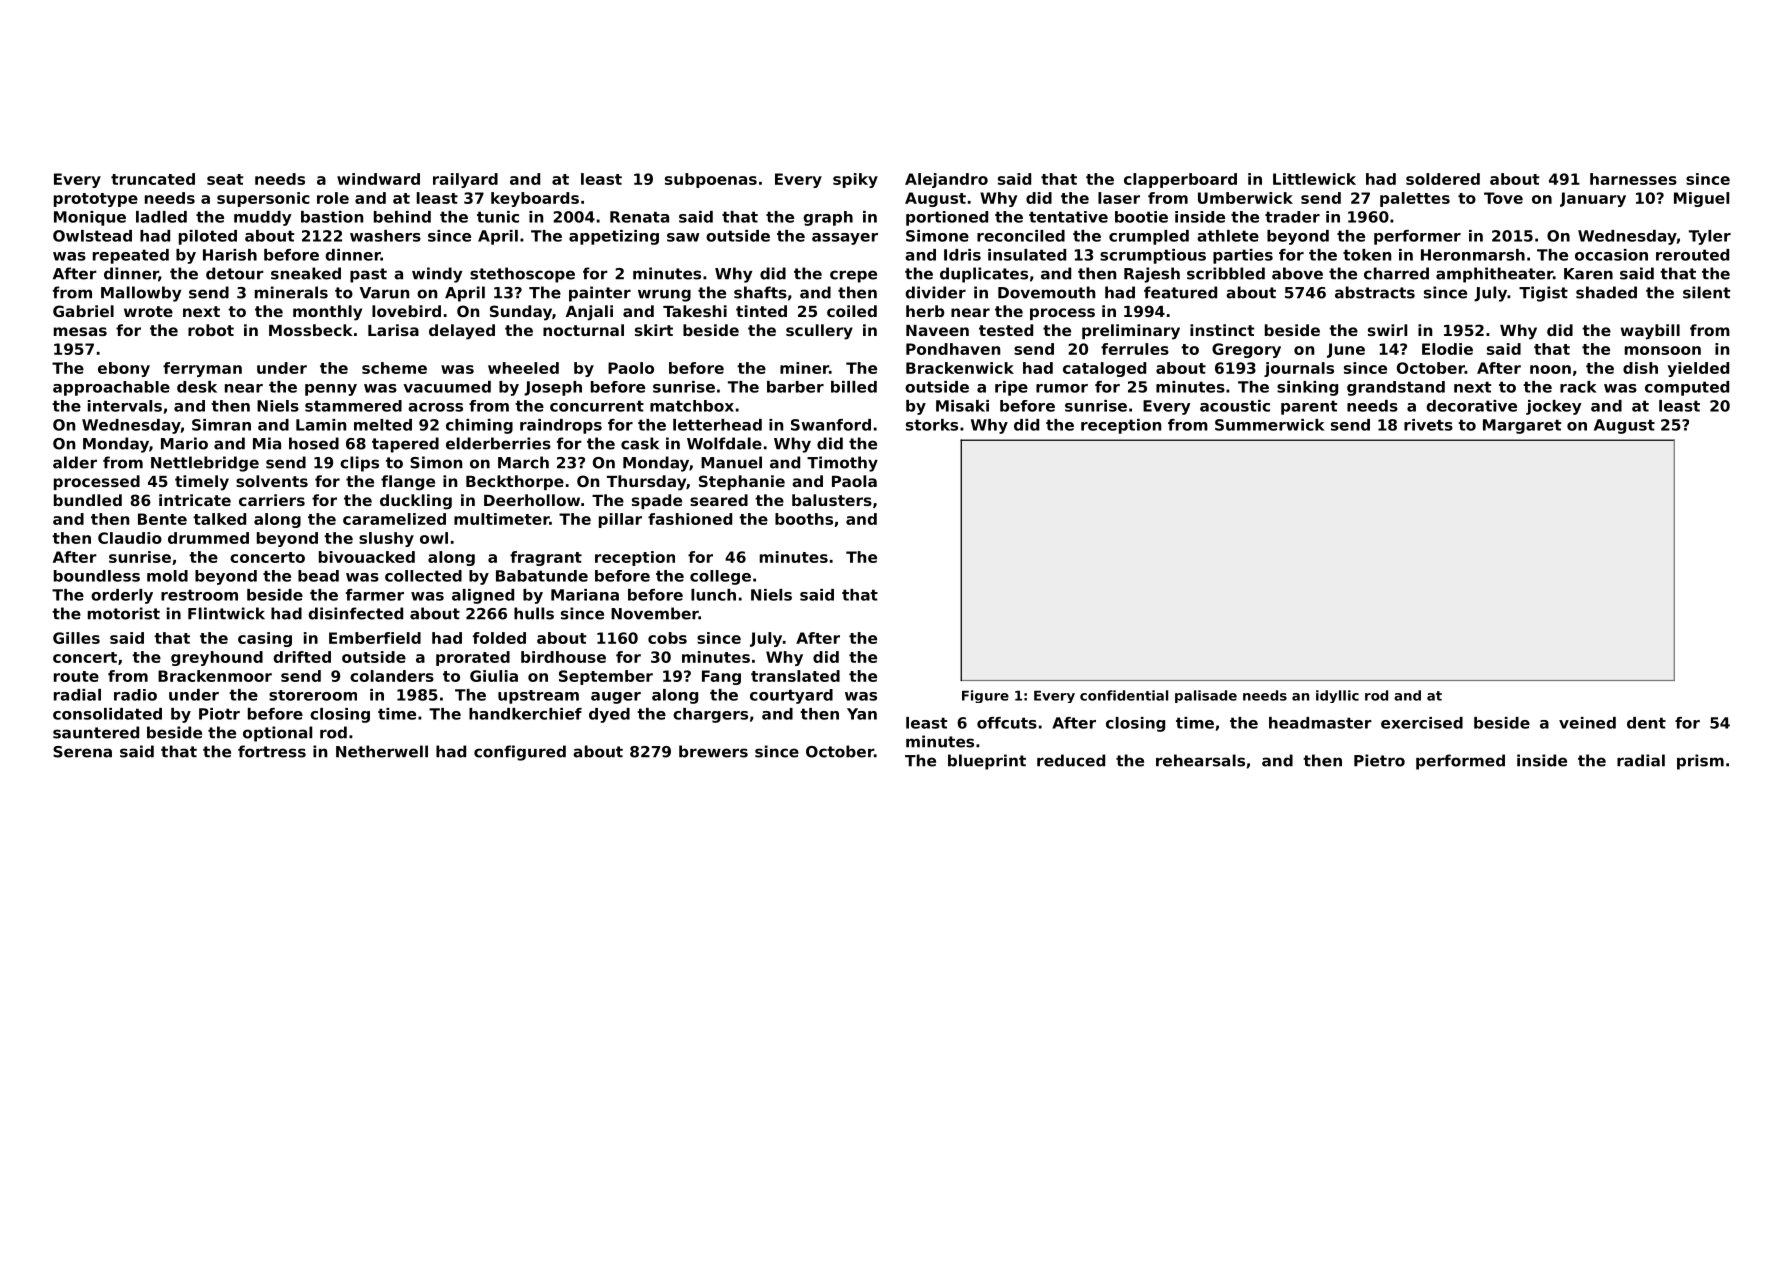  Describe the element at coordinates (272, 751) in the image. I see `fortress` at that location.
